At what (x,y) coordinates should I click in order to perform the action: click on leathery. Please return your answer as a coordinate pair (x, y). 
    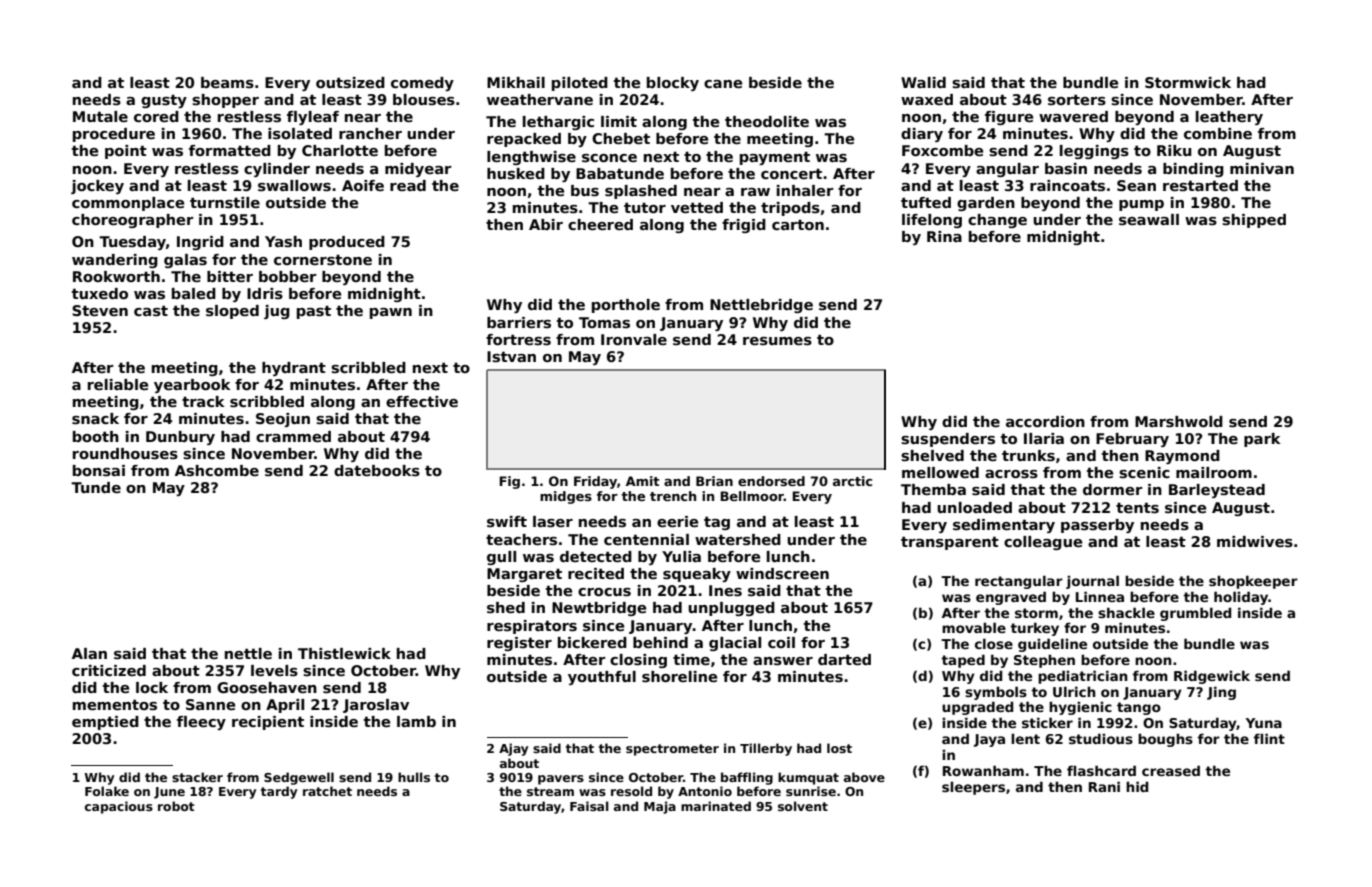
    Looking at the image, I should click on (1229, 118).
